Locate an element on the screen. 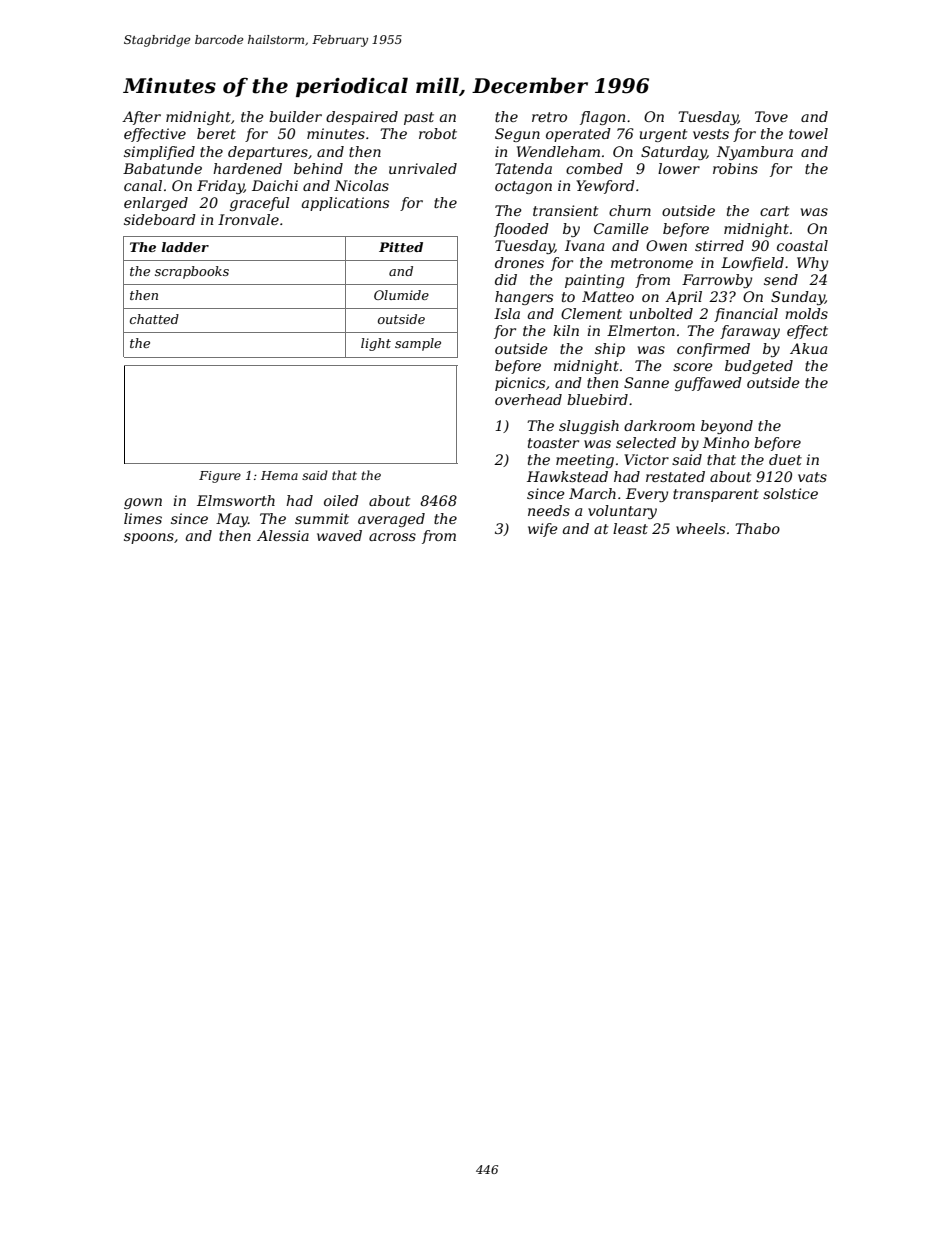 Image resolution: width=952 pixels, height=1233 pixels. Victor is located at coordinates (646, 459).
